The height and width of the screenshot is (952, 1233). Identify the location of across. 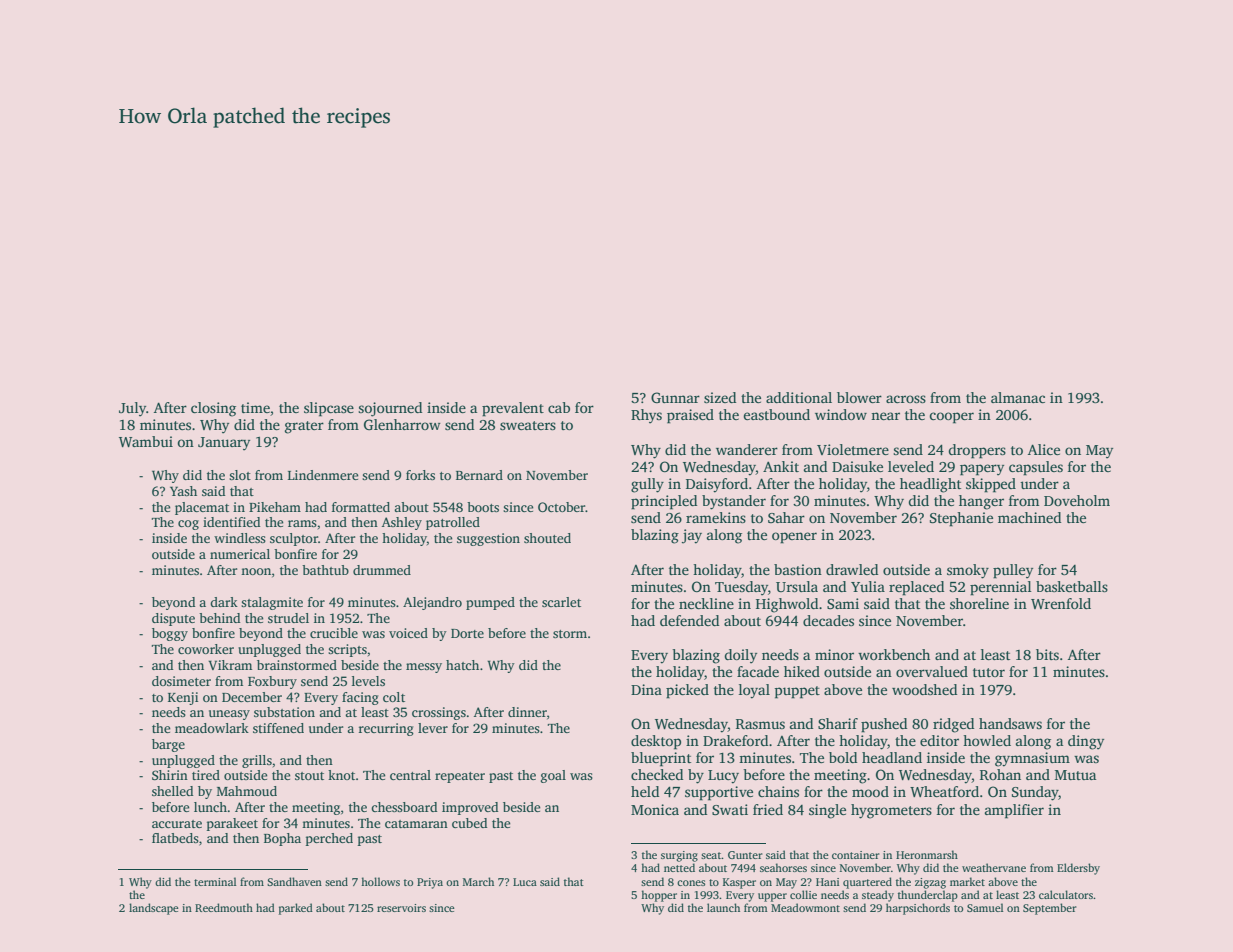
(906, 399).
